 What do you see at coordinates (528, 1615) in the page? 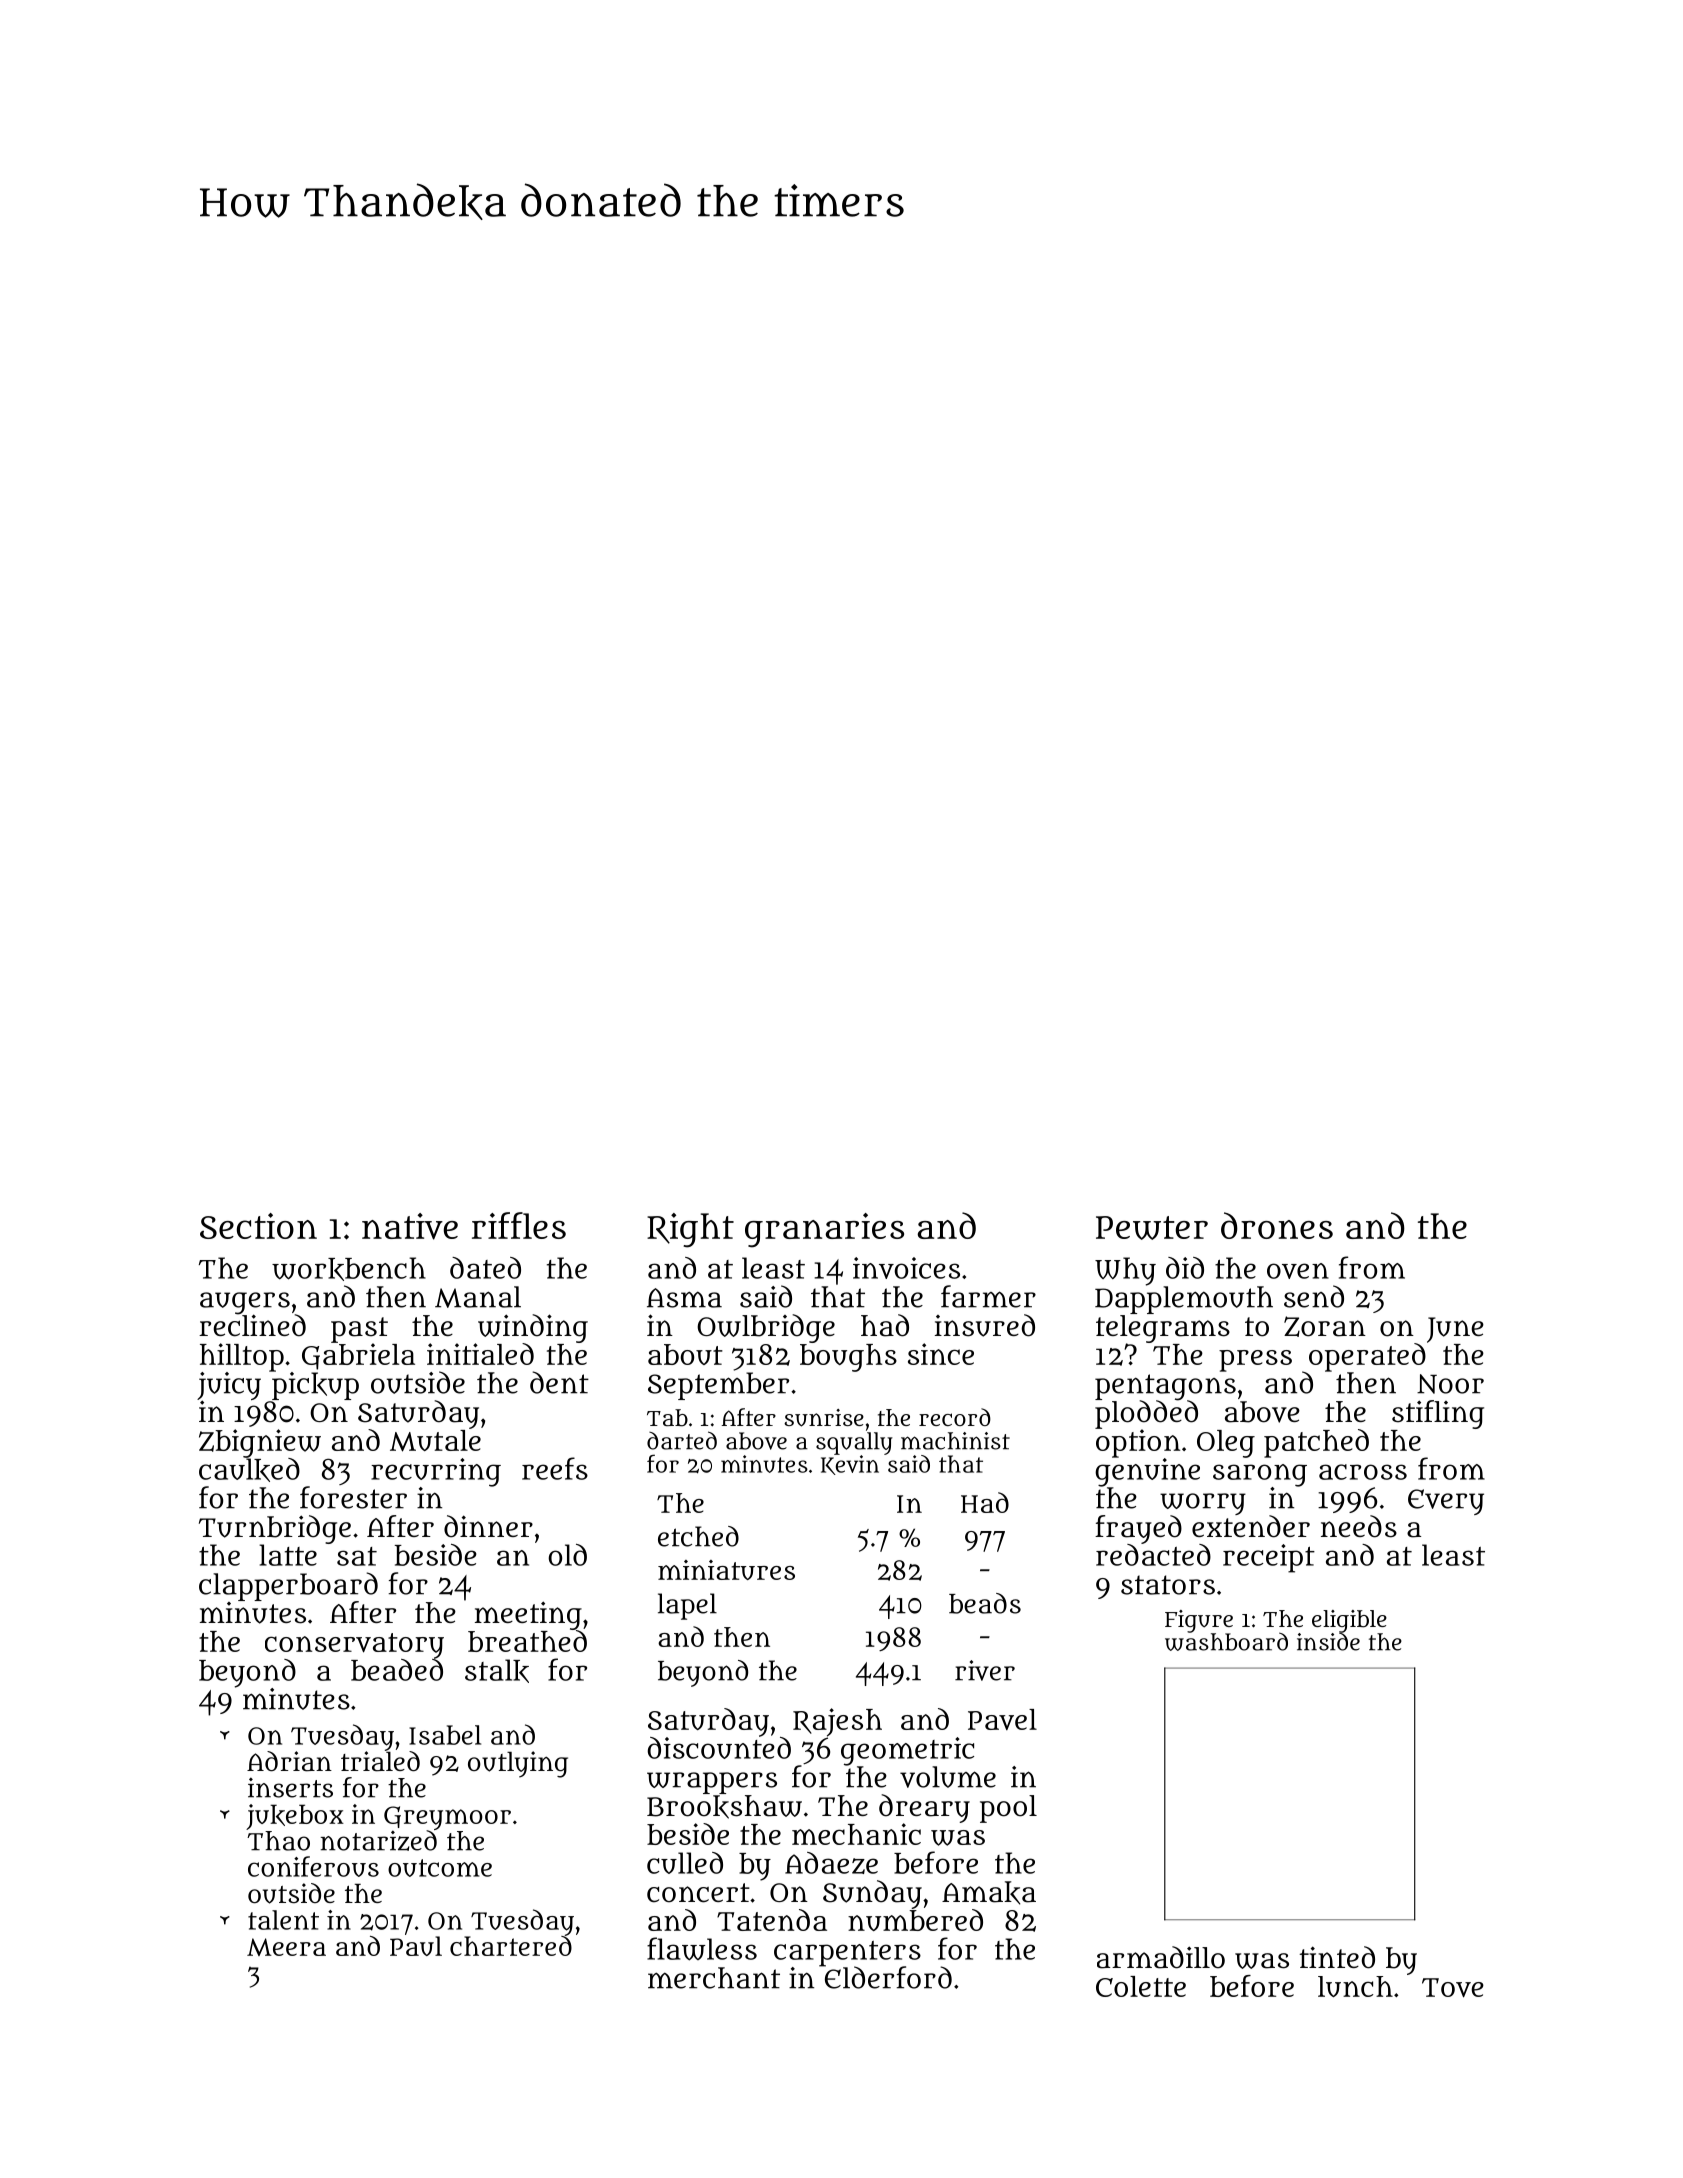
I see `meeting` at bounding box center [528, 1615].
